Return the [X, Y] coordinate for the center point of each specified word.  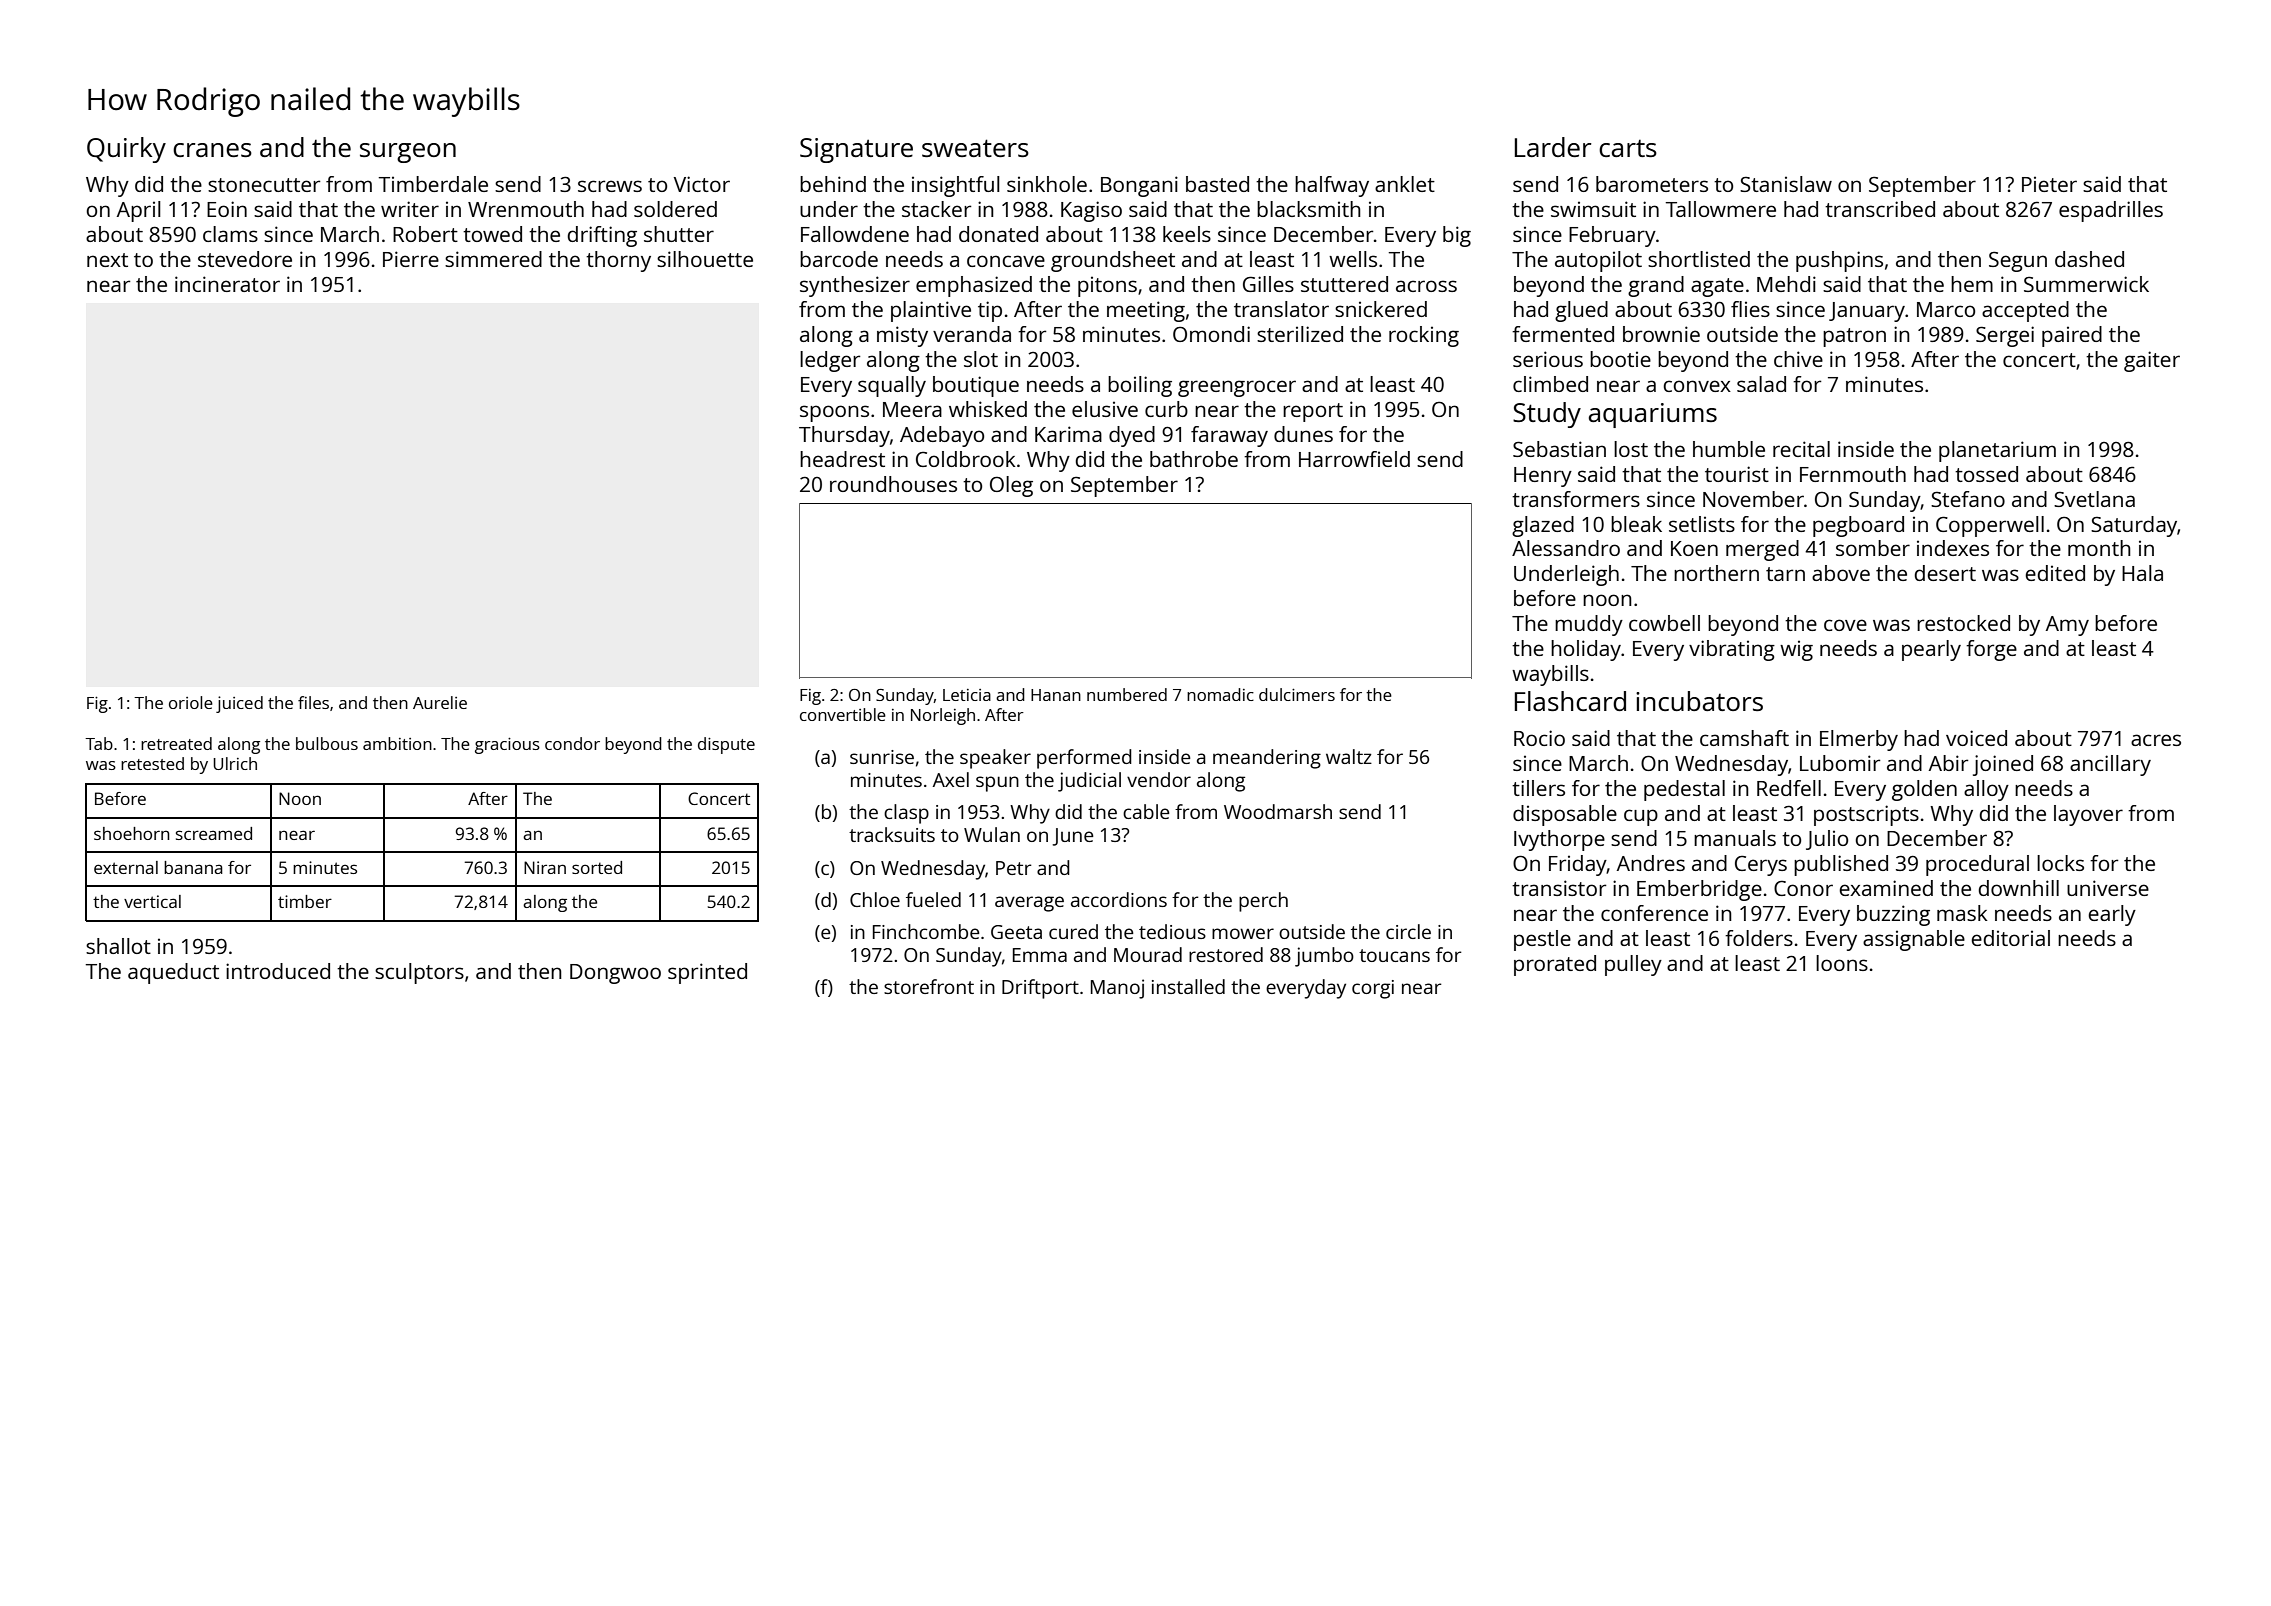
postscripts [1866, 815]
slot [981, 359]
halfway [1332, 186]
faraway [1229, 436]
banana [193, 867]
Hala [2142, 573]
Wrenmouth [526, 209]
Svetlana [2094, 499]
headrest [842, 459]
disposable [1565, 815]
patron [1854, 337]
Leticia [967, 695]
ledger [830, 361]
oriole [191, 702]
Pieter [2049, 184]
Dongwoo [615, 974]
